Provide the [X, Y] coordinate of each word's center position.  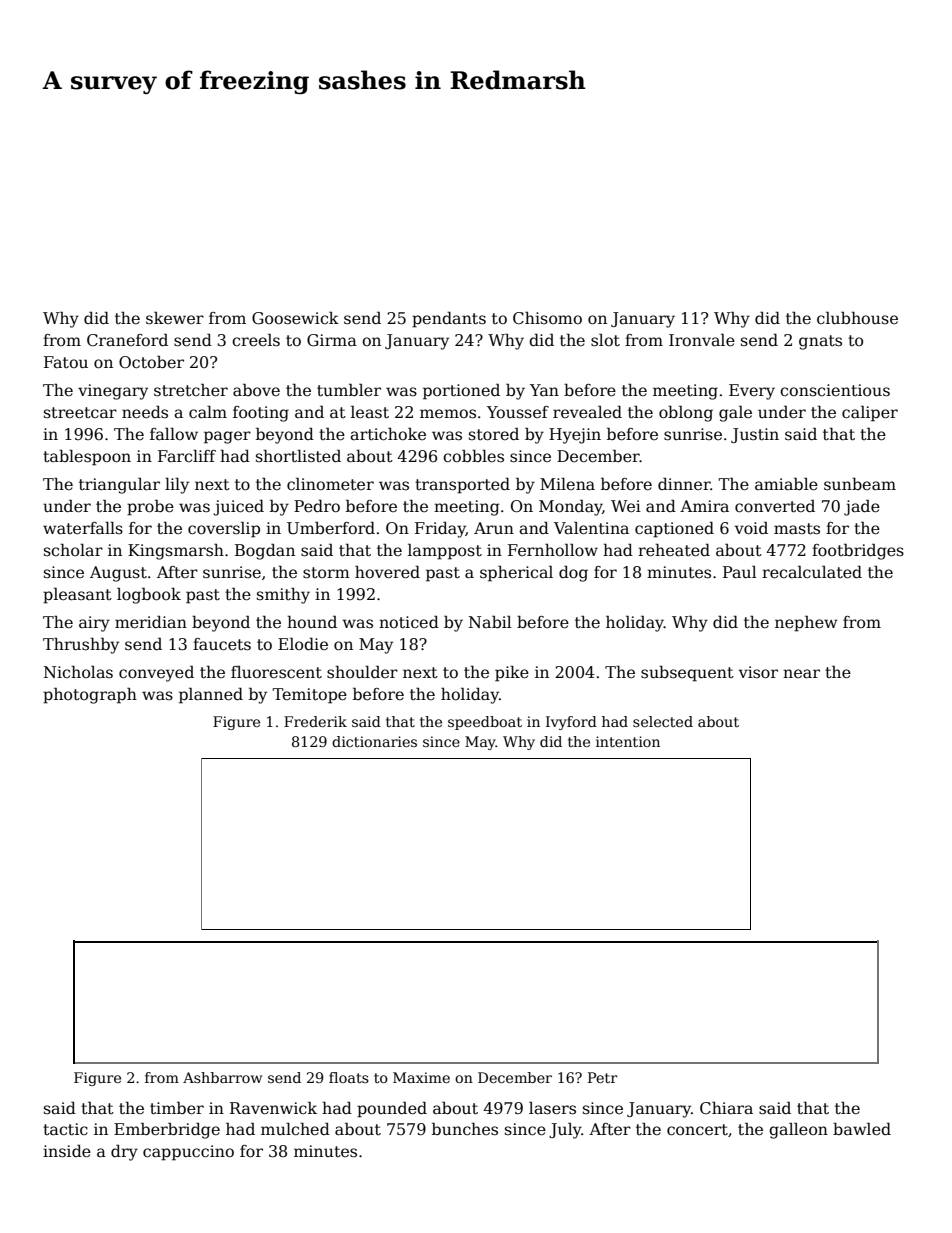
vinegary [113, 392]
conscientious [835, 390]
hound [312, 621]
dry [124, 1152]
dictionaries [374, 741]
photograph [90, 695]
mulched [295, 1128]
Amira [704, 506]
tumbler [349, 390]
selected [663, 721]
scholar [73, 550]
